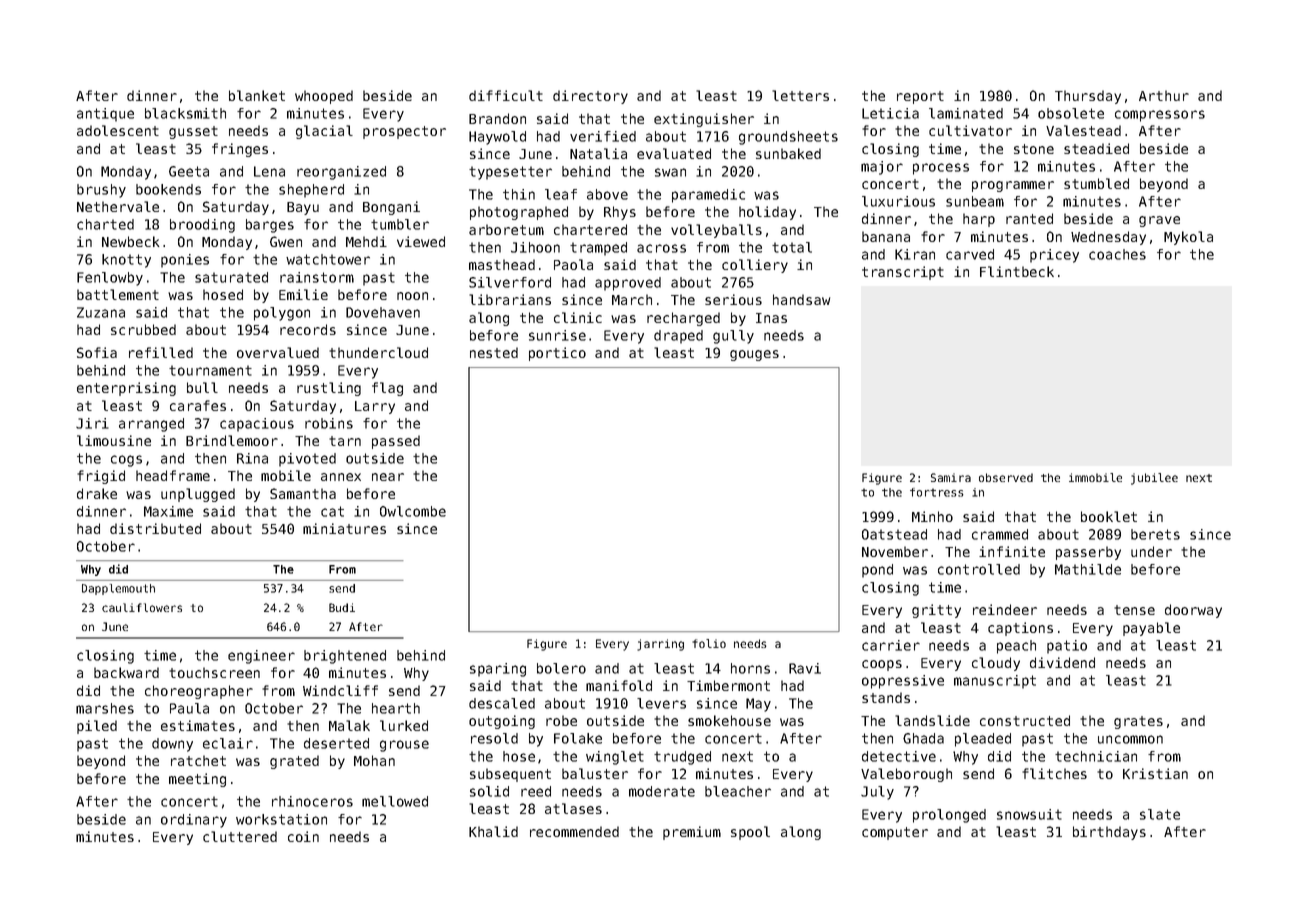  I want to click on blanket, so click(257, 95).
